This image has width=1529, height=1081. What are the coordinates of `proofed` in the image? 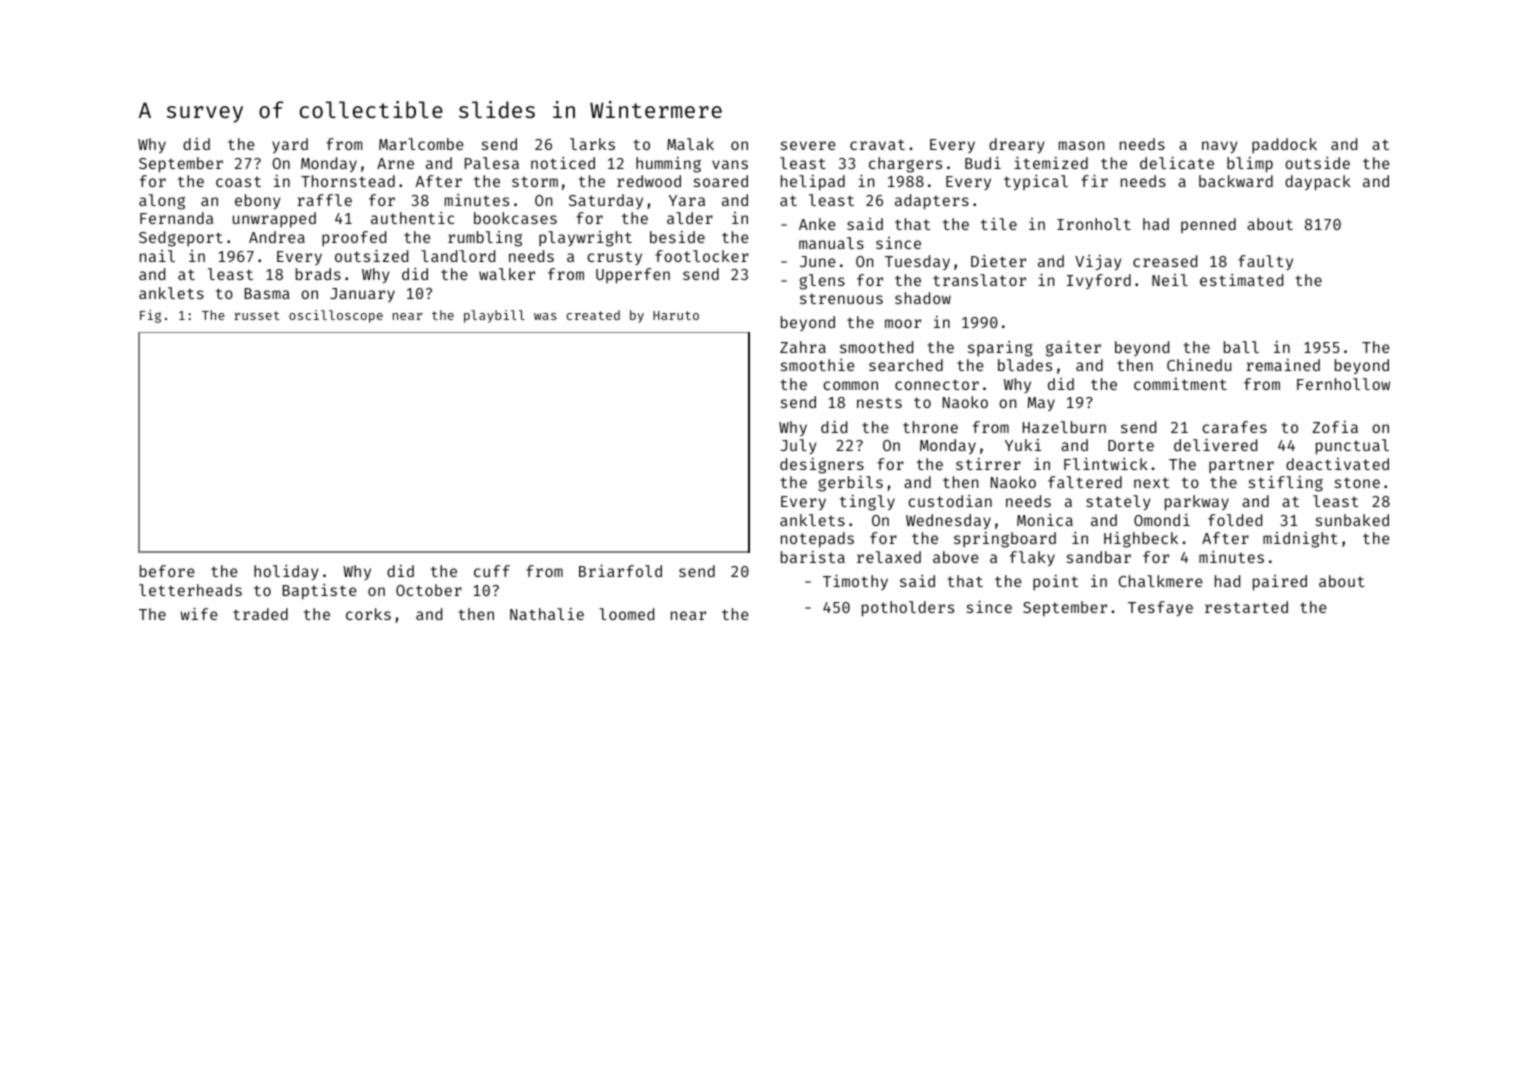 It's located at (354, 239).
